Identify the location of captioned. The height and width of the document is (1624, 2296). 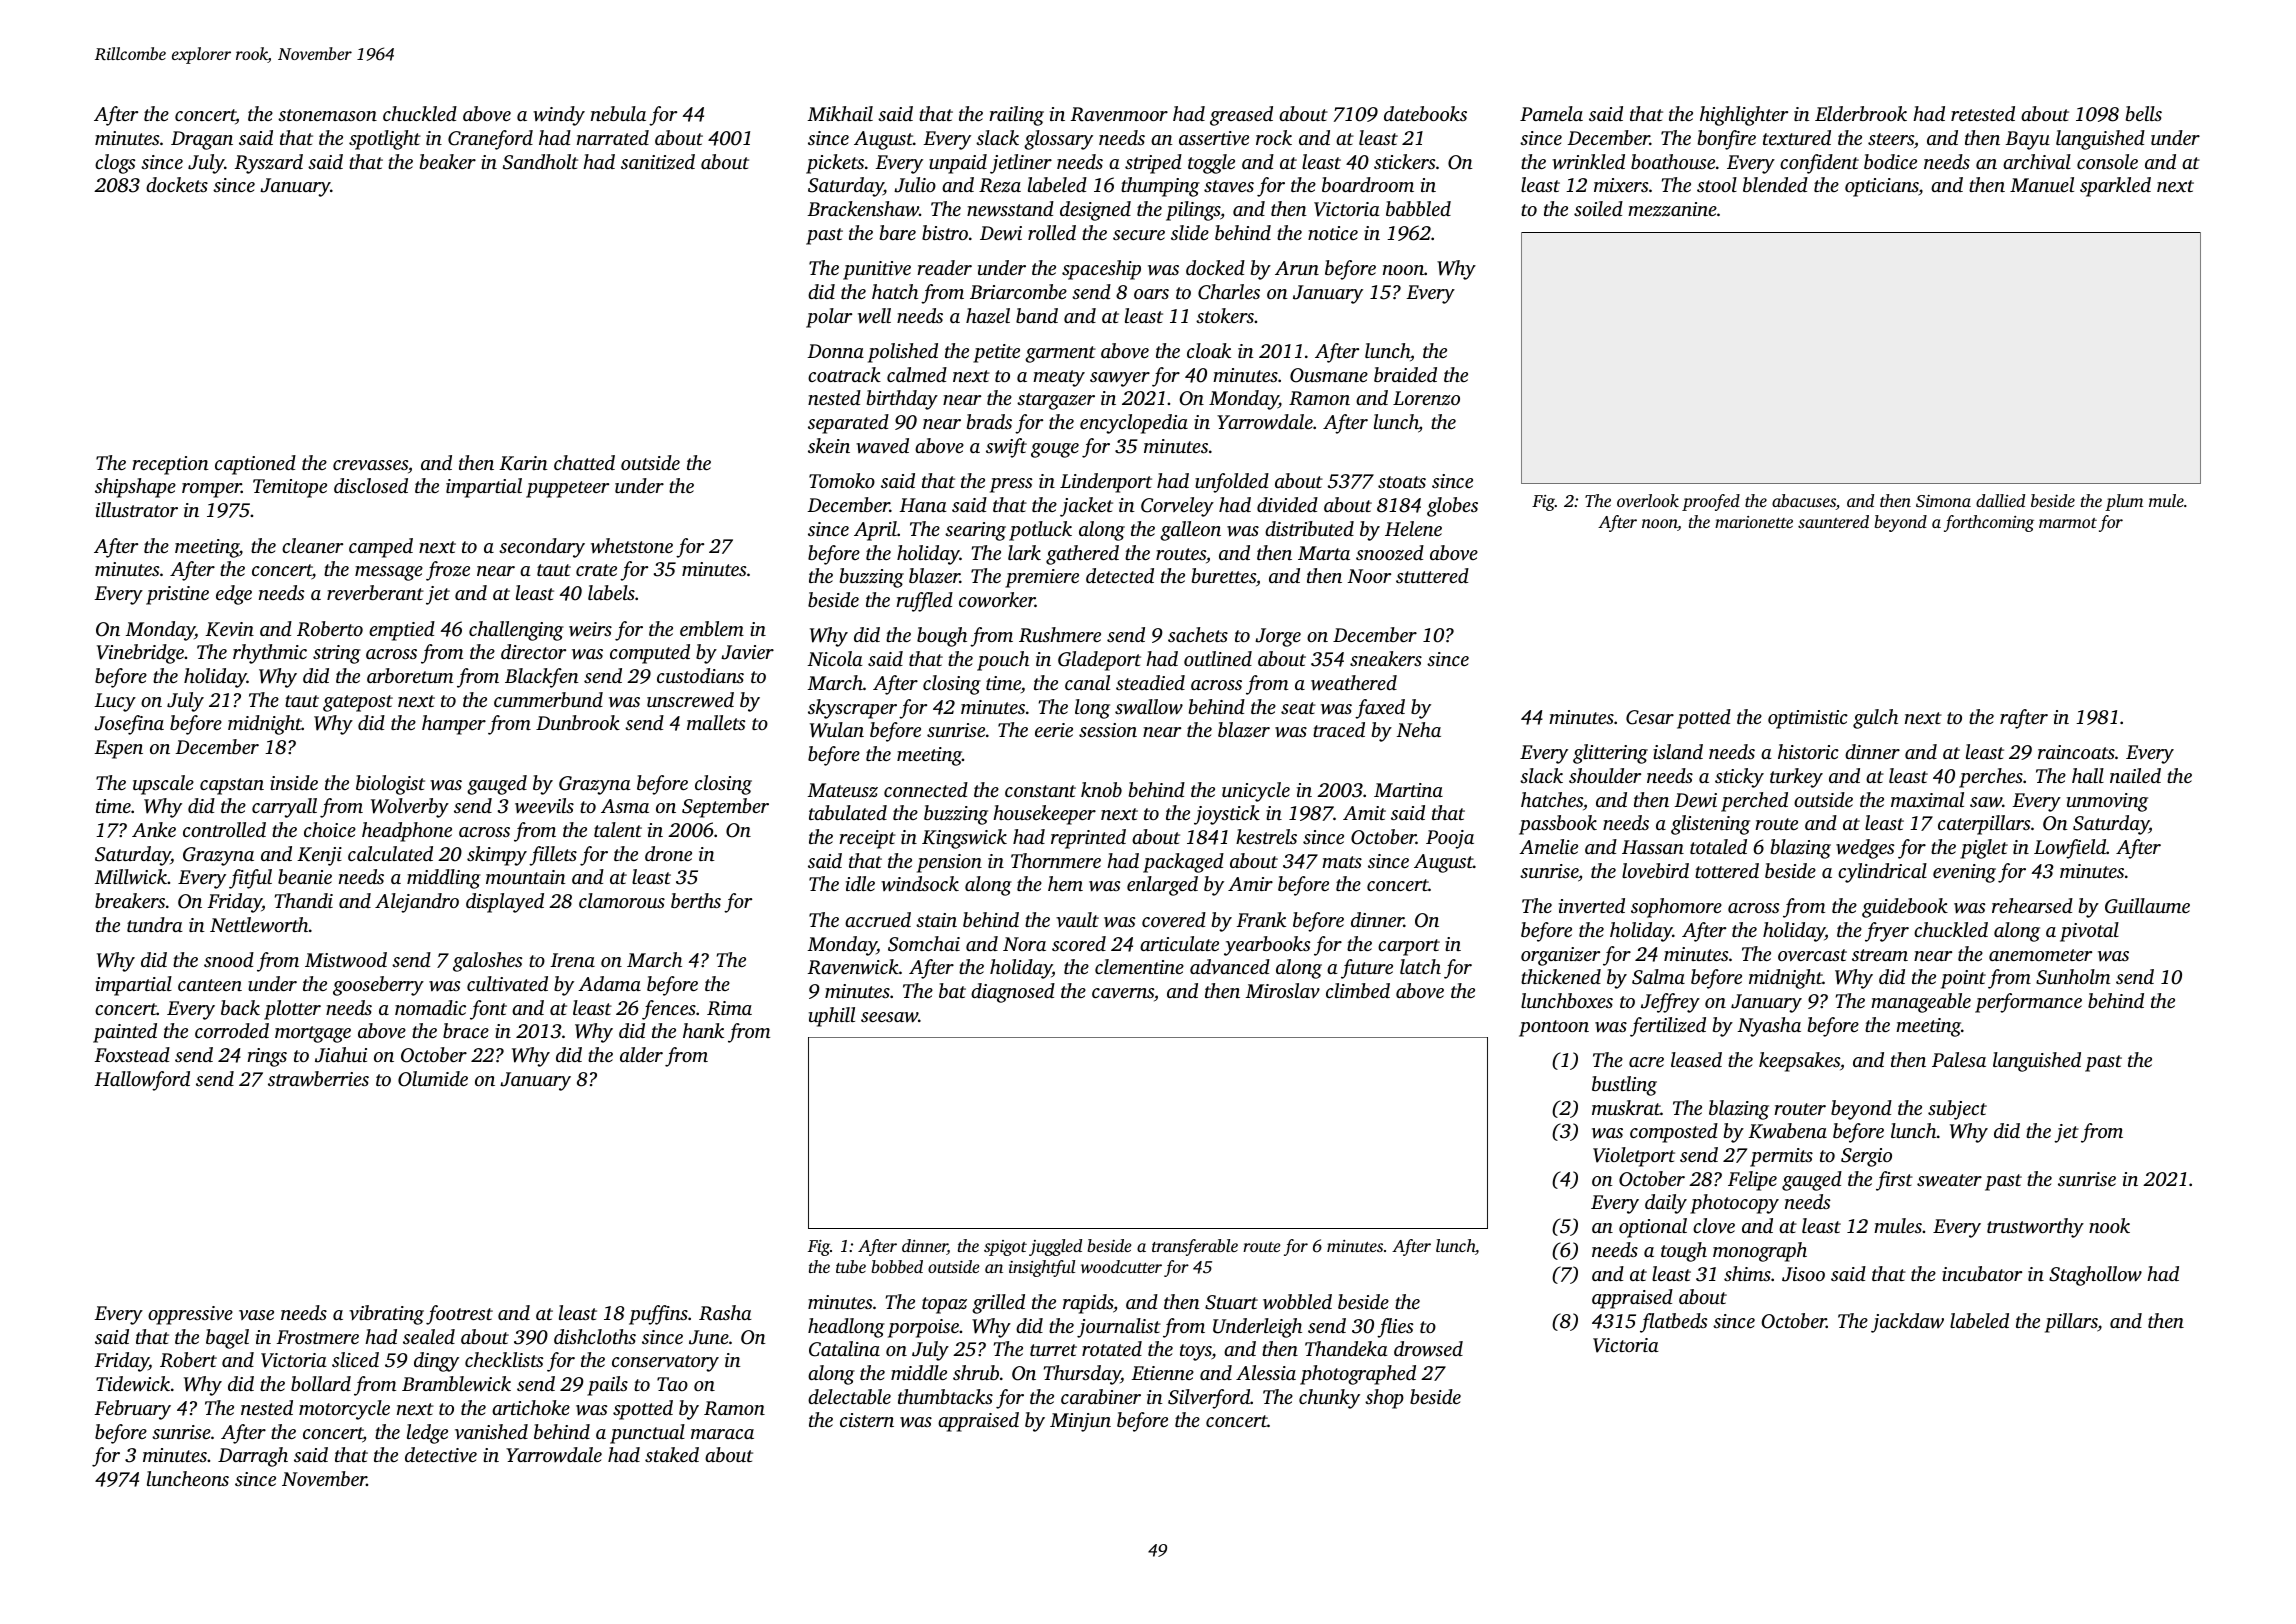
(255, 465).
